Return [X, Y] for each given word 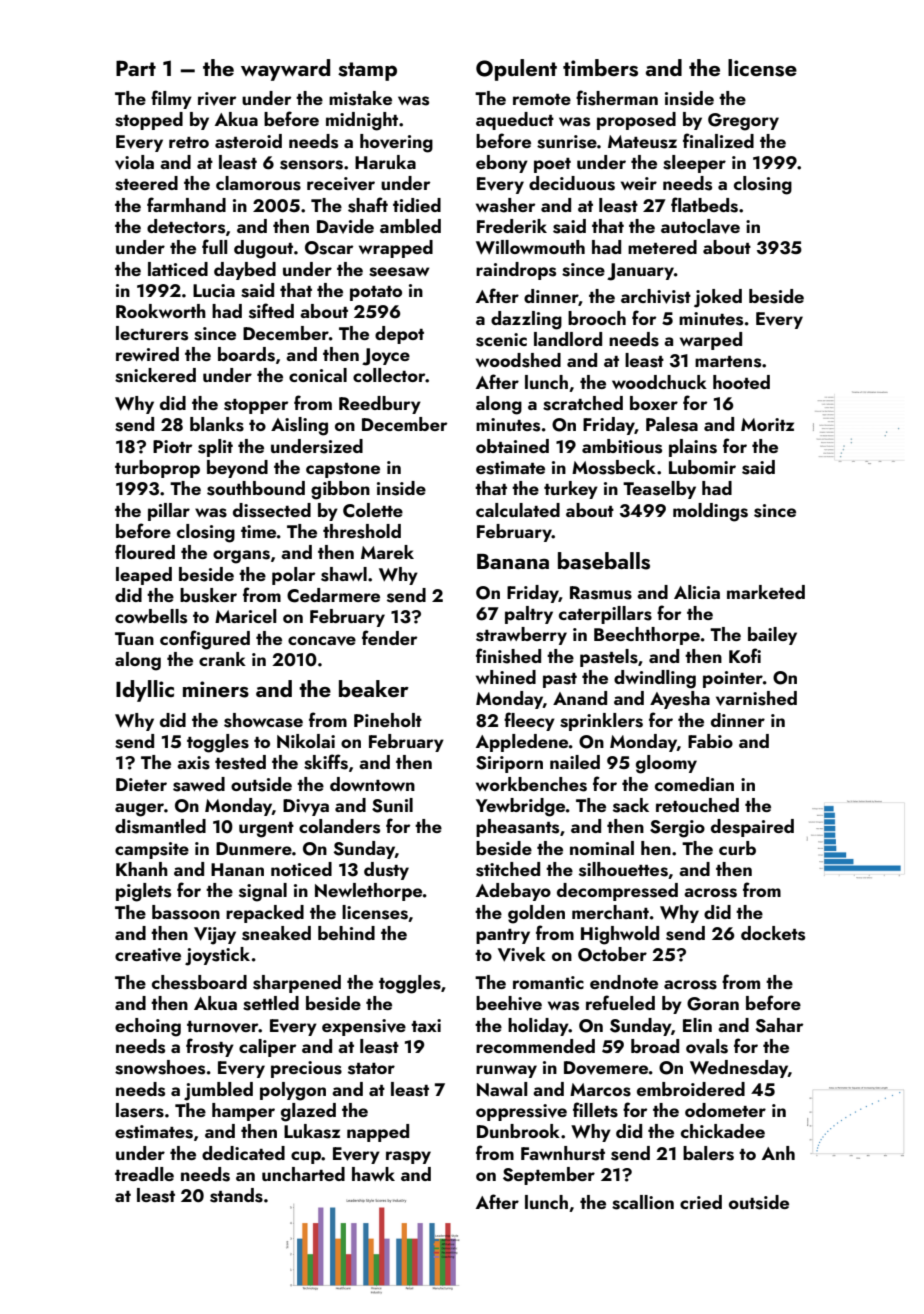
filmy [171, 99]
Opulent [516, 70]
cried [701, 1202]
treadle [144, 1174]
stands [236, 1195]
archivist [656, 296]
